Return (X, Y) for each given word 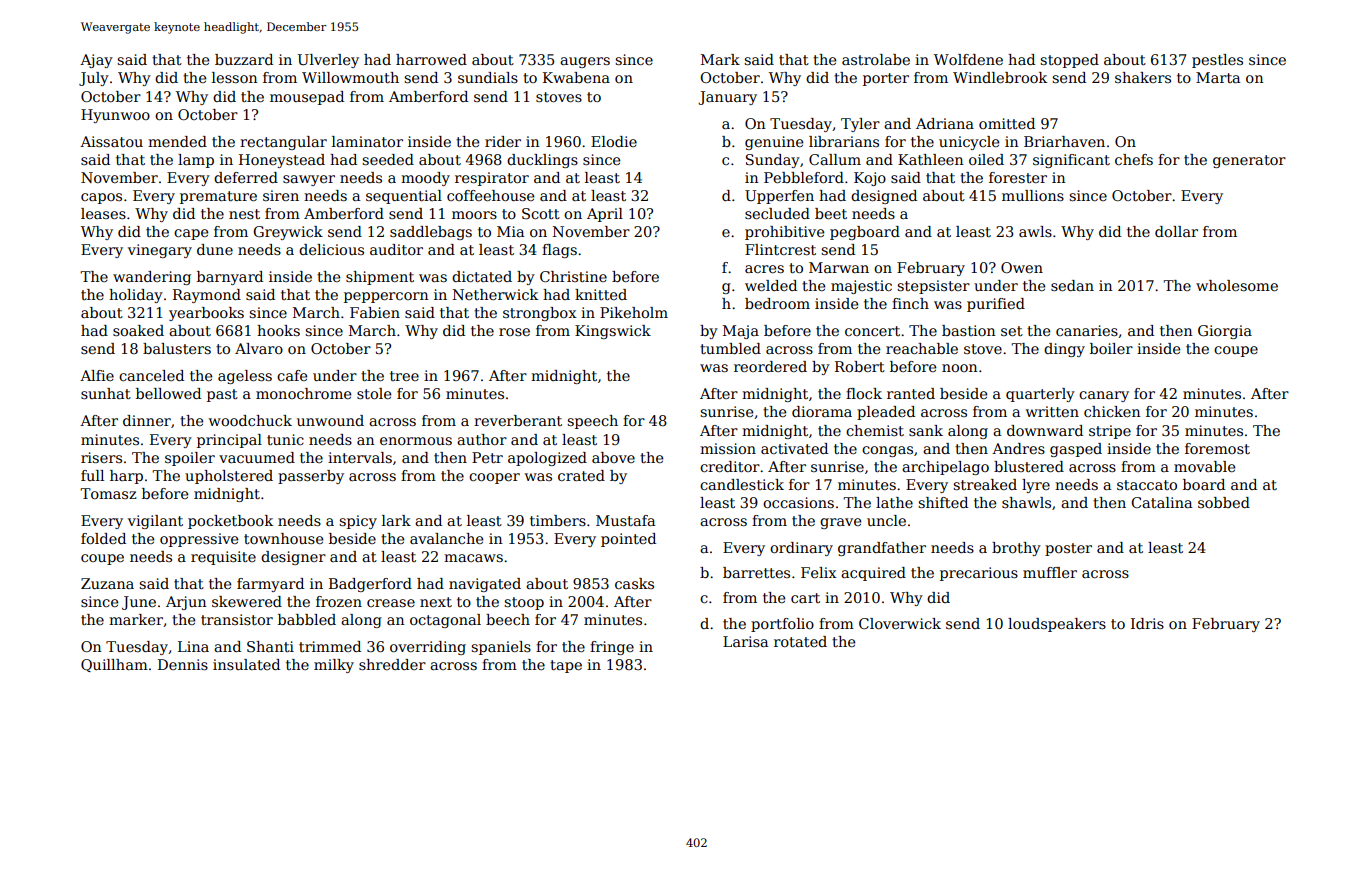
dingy (1064, 350)
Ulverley (328, 61)
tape (566, 666)
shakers (1143, 77)
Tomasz (108, 493)
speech (592, 422)
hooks (278, 330)
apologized (547, 459)
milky (334, 666)
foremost (1217, 448)
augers (585, 62)
